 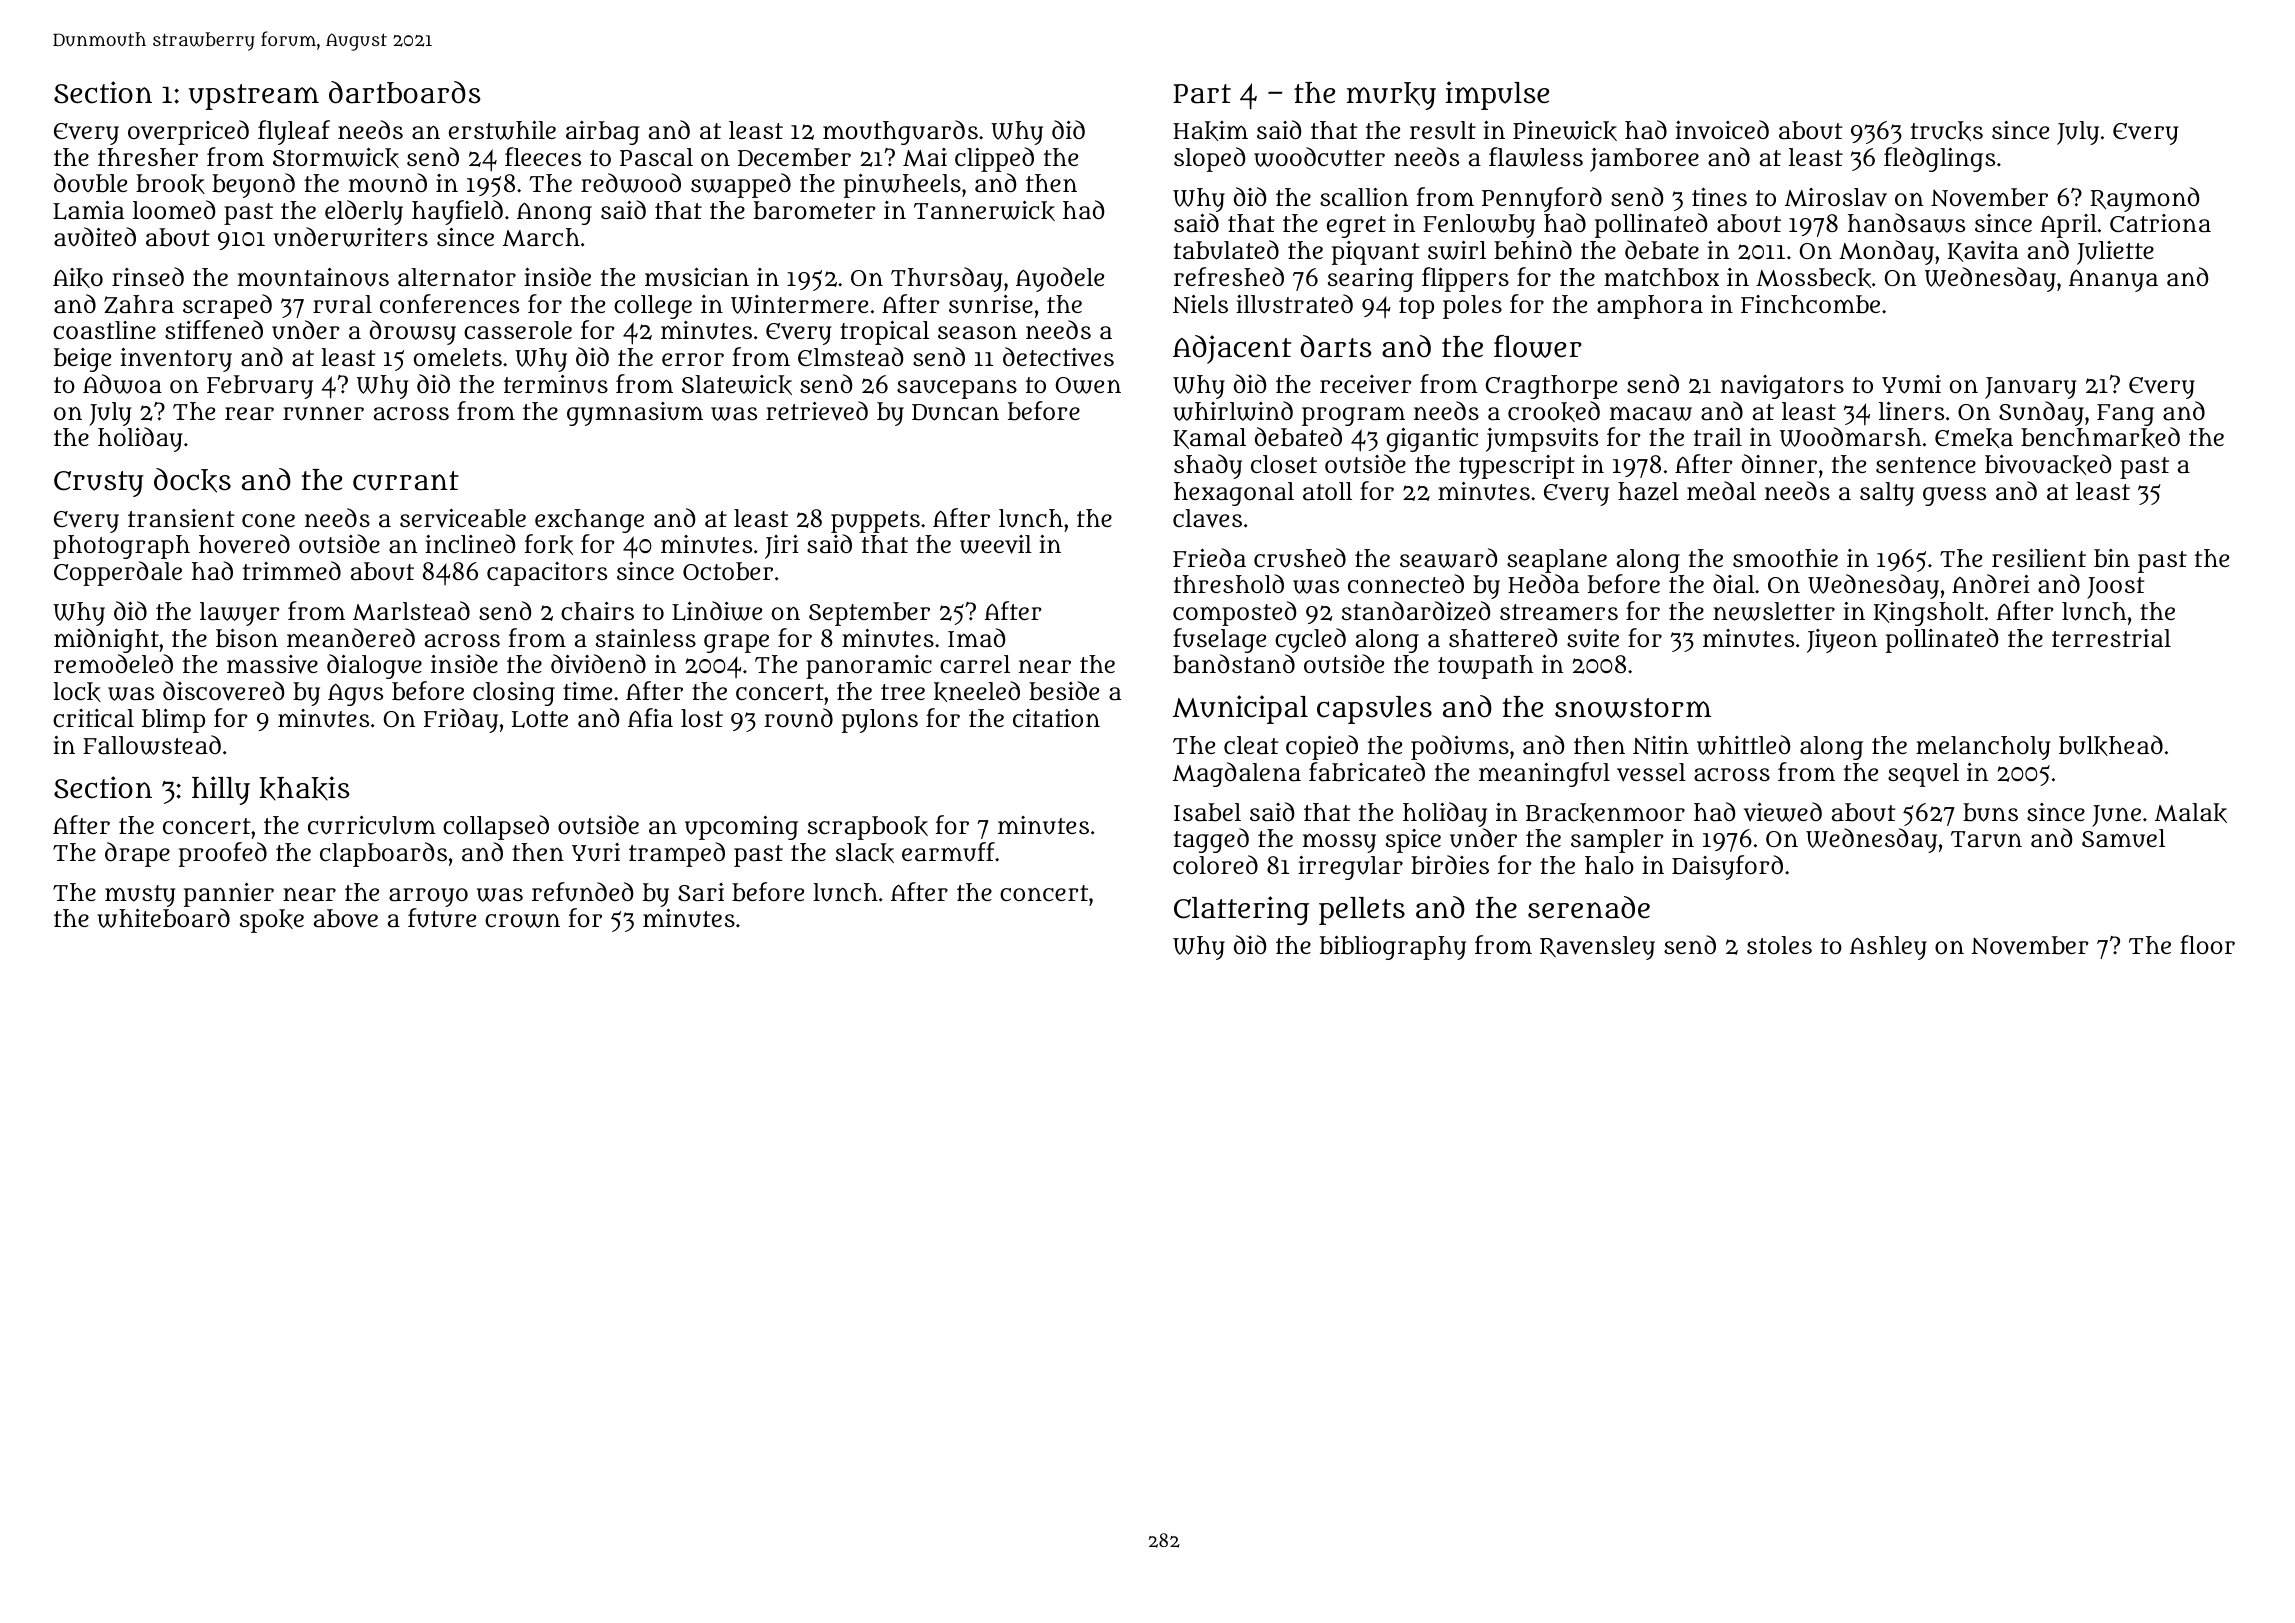 I want to click on season, so click(x=977, y=332).
